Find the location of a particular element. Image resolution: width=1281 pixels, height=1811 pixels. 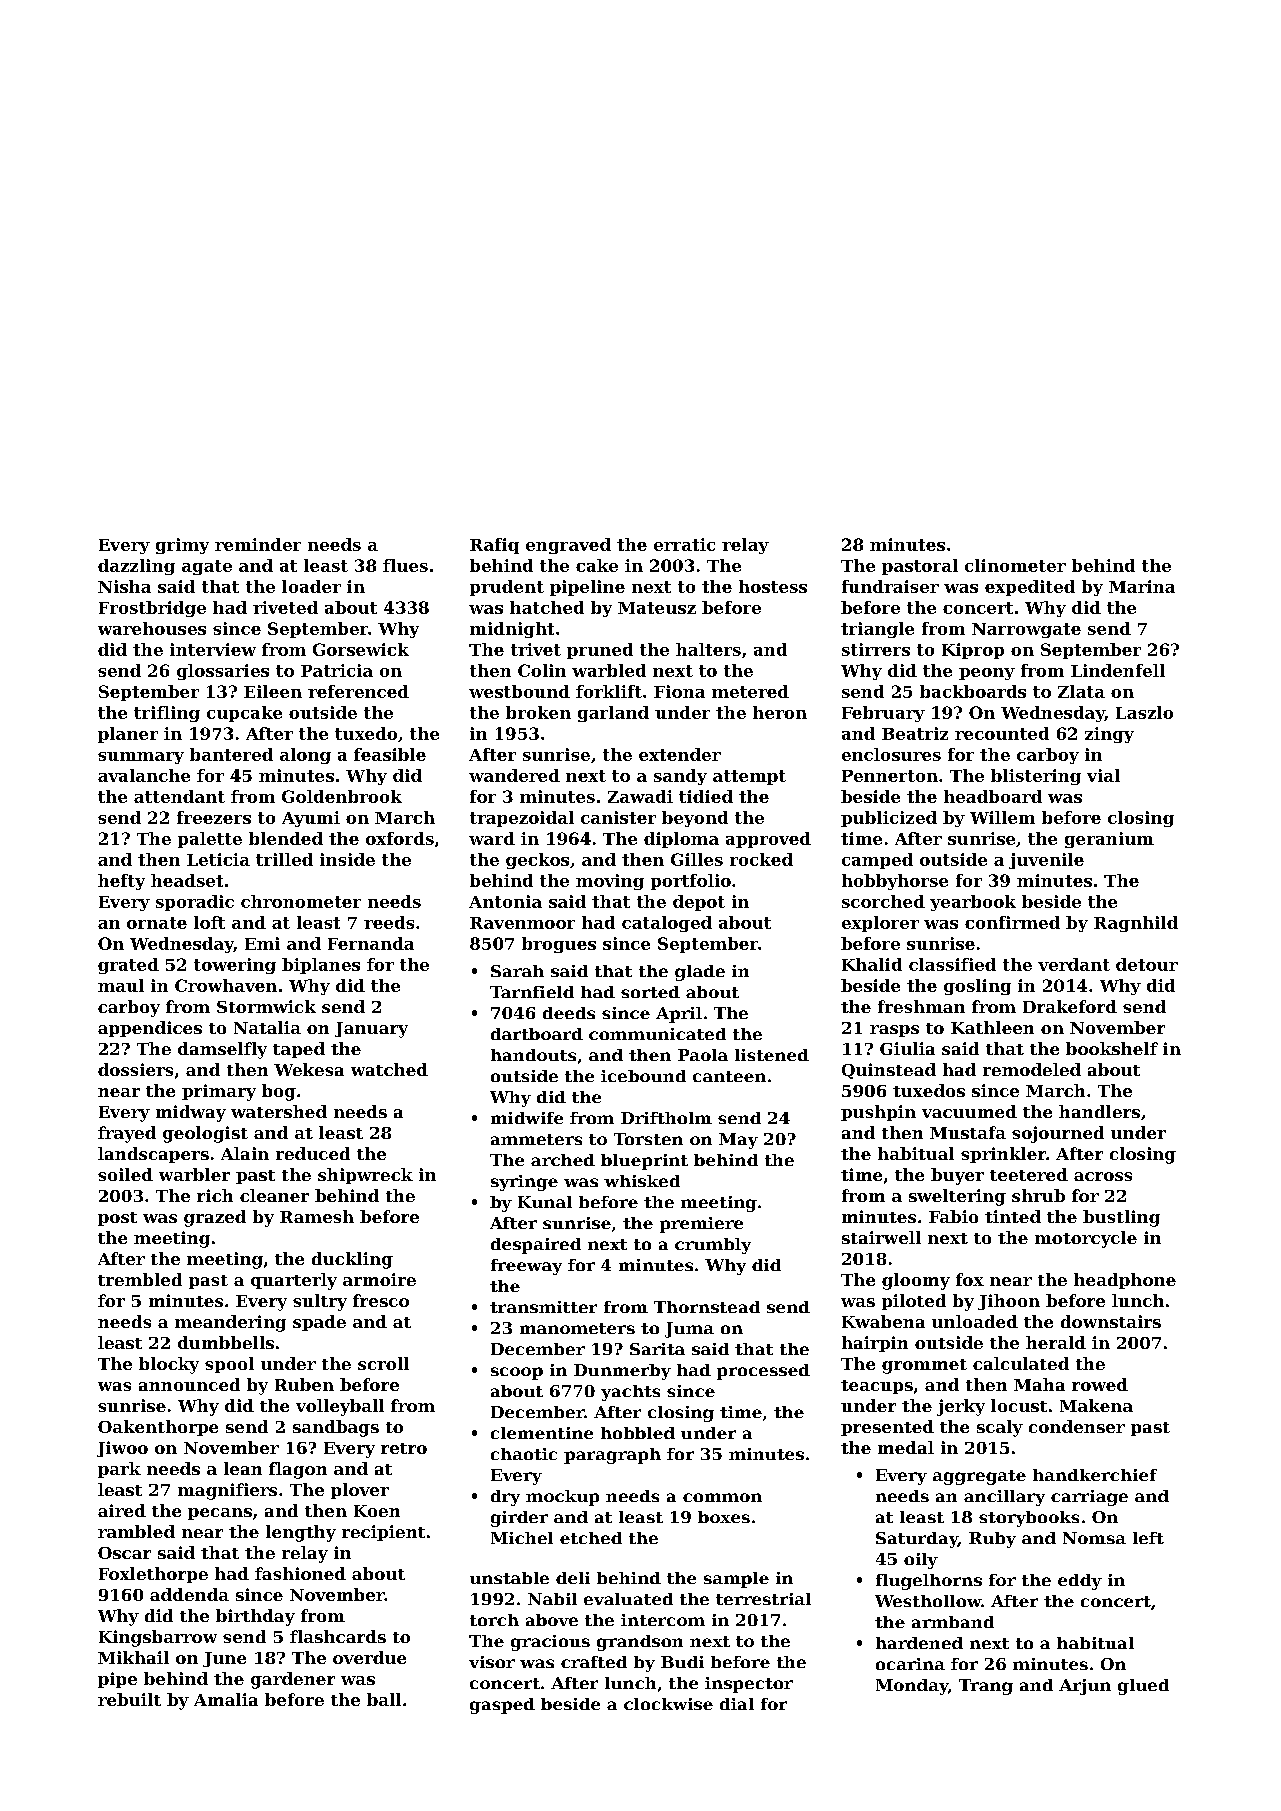

Kunal is located at coordinates (545, 1202).
